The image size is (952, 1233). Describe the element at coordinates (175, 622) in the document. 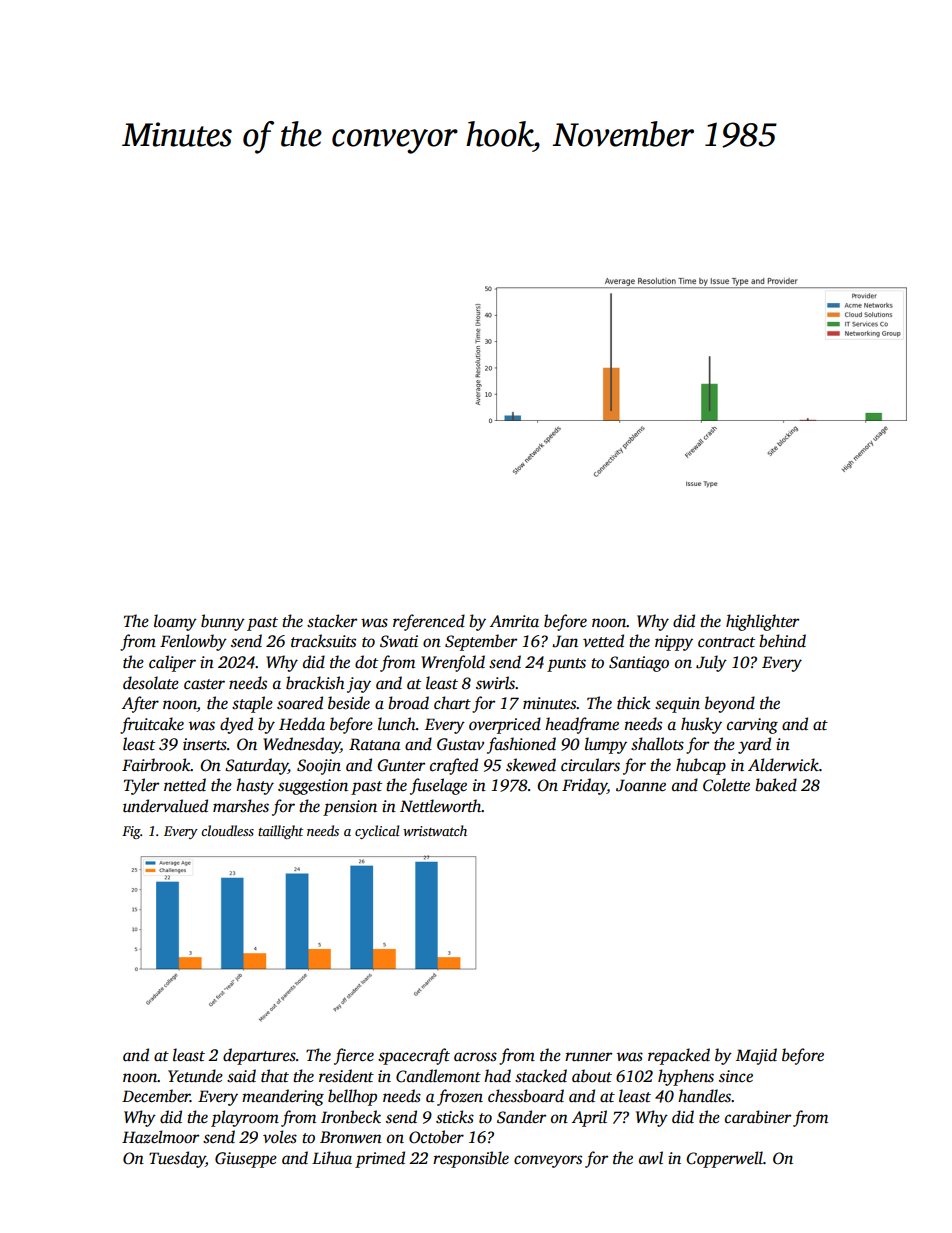

I see `loamy` at that location.
